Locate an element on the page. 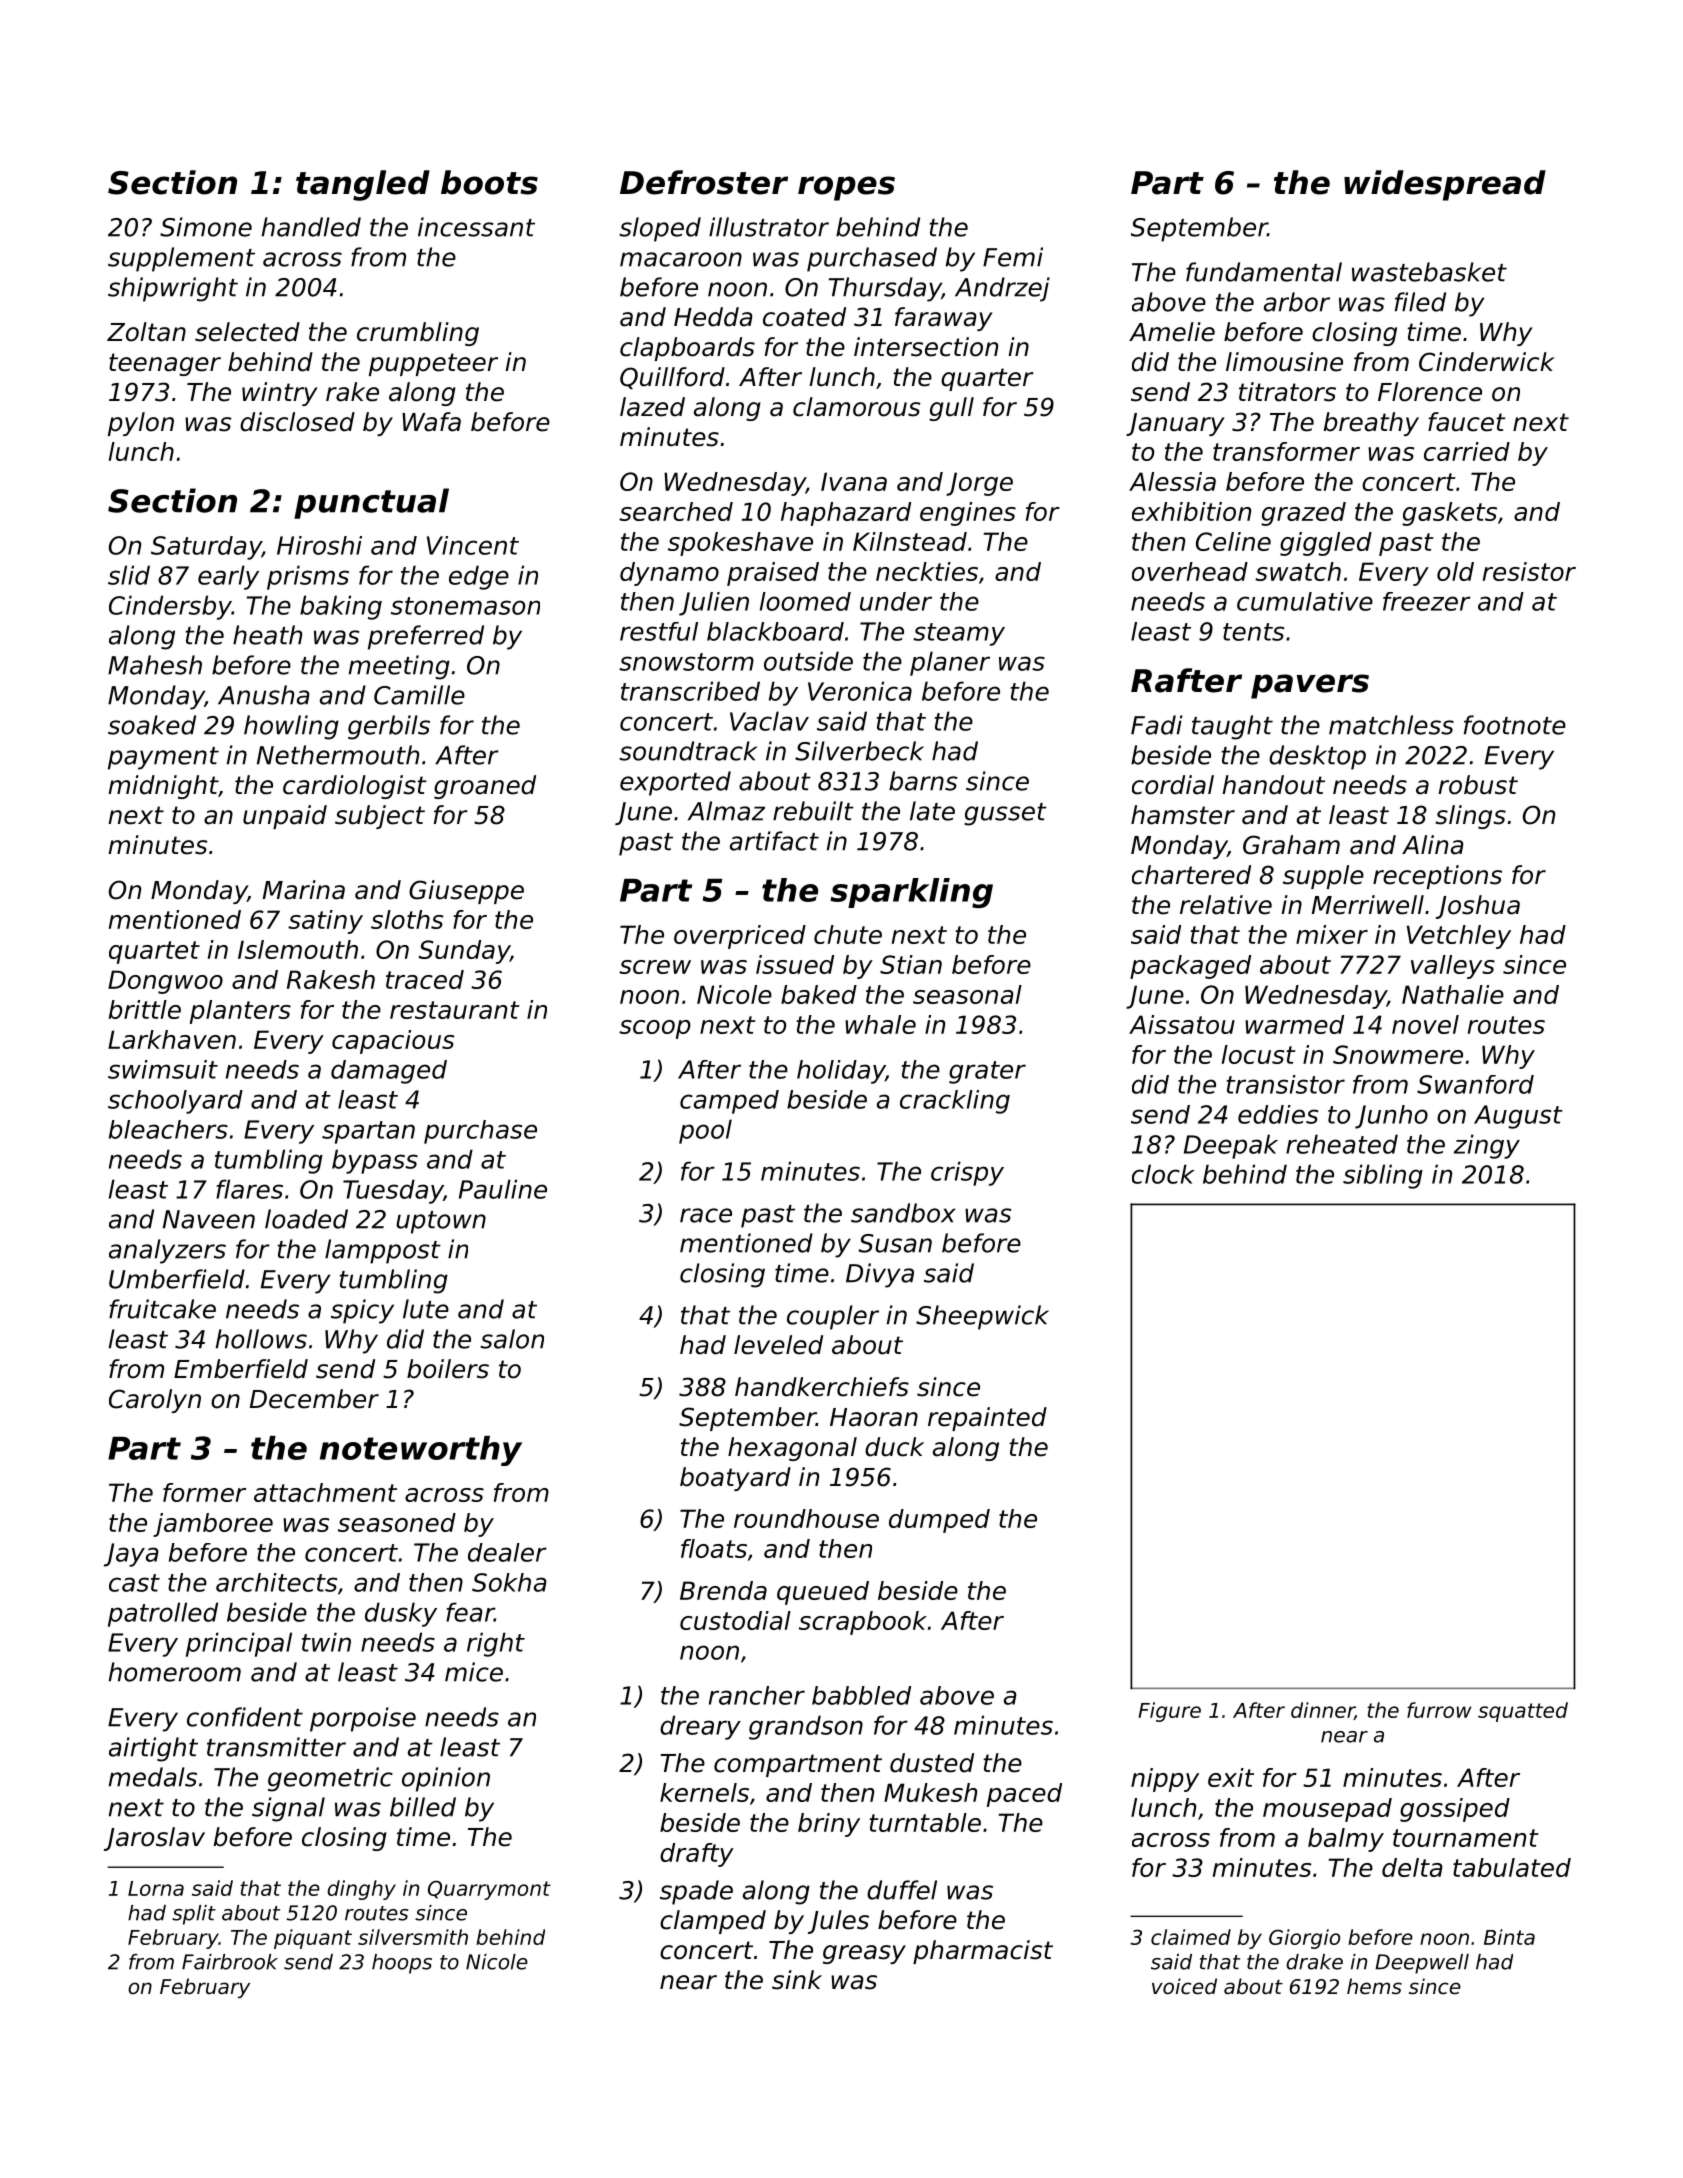  ropes is located at coordinates (846, 188).
